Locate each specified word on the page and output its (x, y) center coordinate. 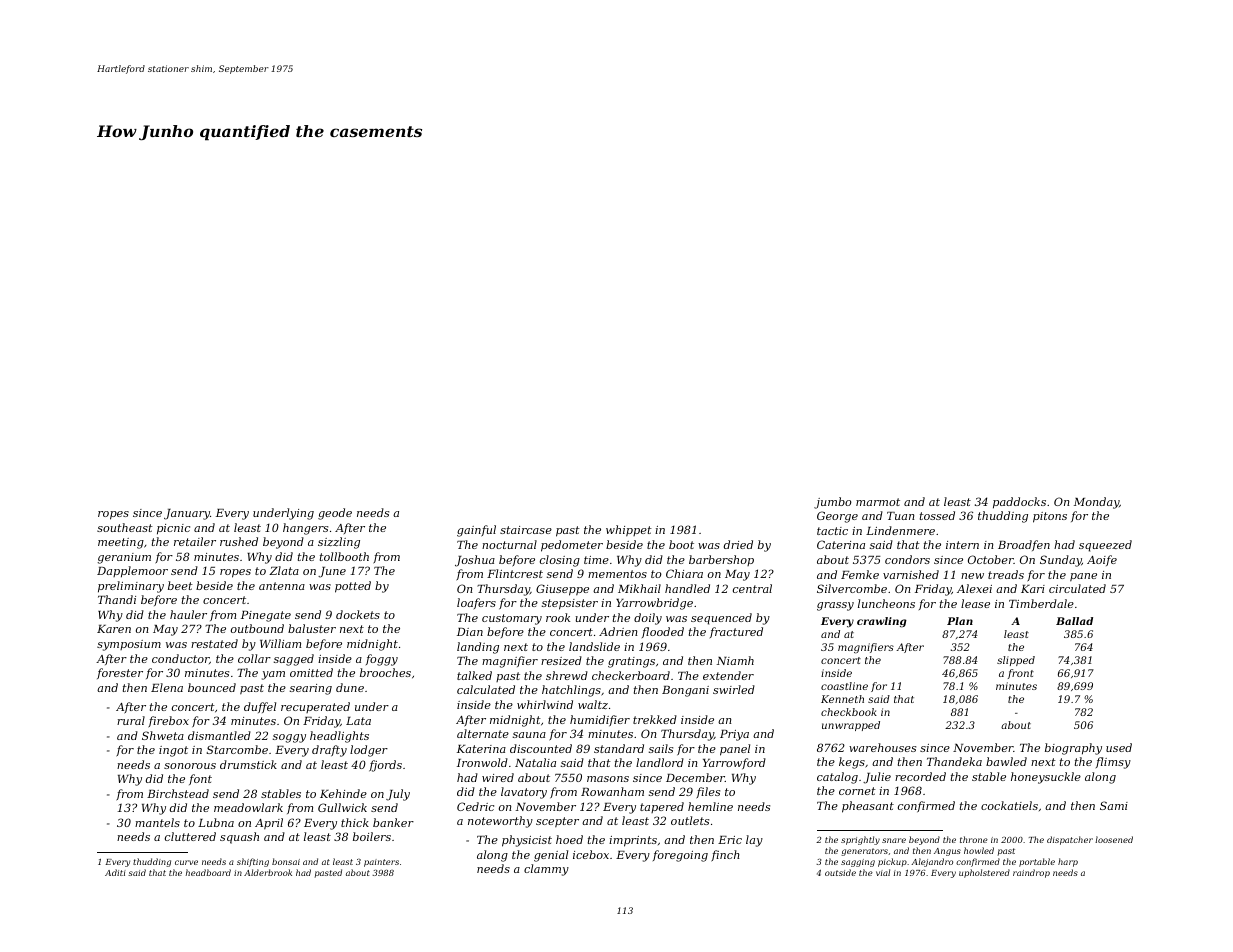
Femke (860, 574)
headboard (208, 872)
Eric (730, 840)
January (187, 514)
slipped (1016, 661)
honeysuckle (1046, 778)
